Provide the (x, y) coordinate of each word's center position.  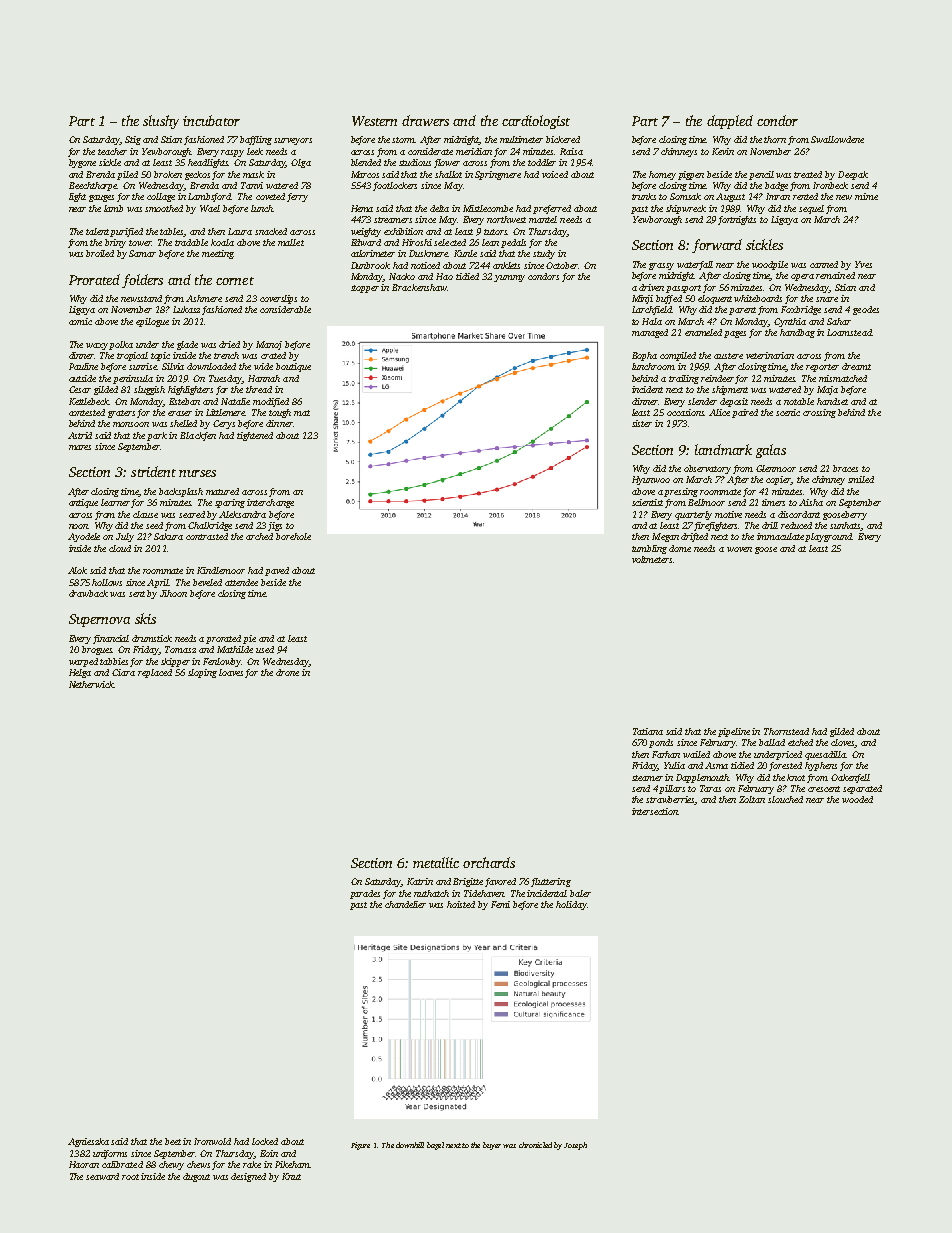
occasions (686, 412)
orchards (489, 862)
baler (580, 893)
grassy (661, 266)
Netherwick (92, 684)
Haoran (84, 1164)
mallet (291, 242)
